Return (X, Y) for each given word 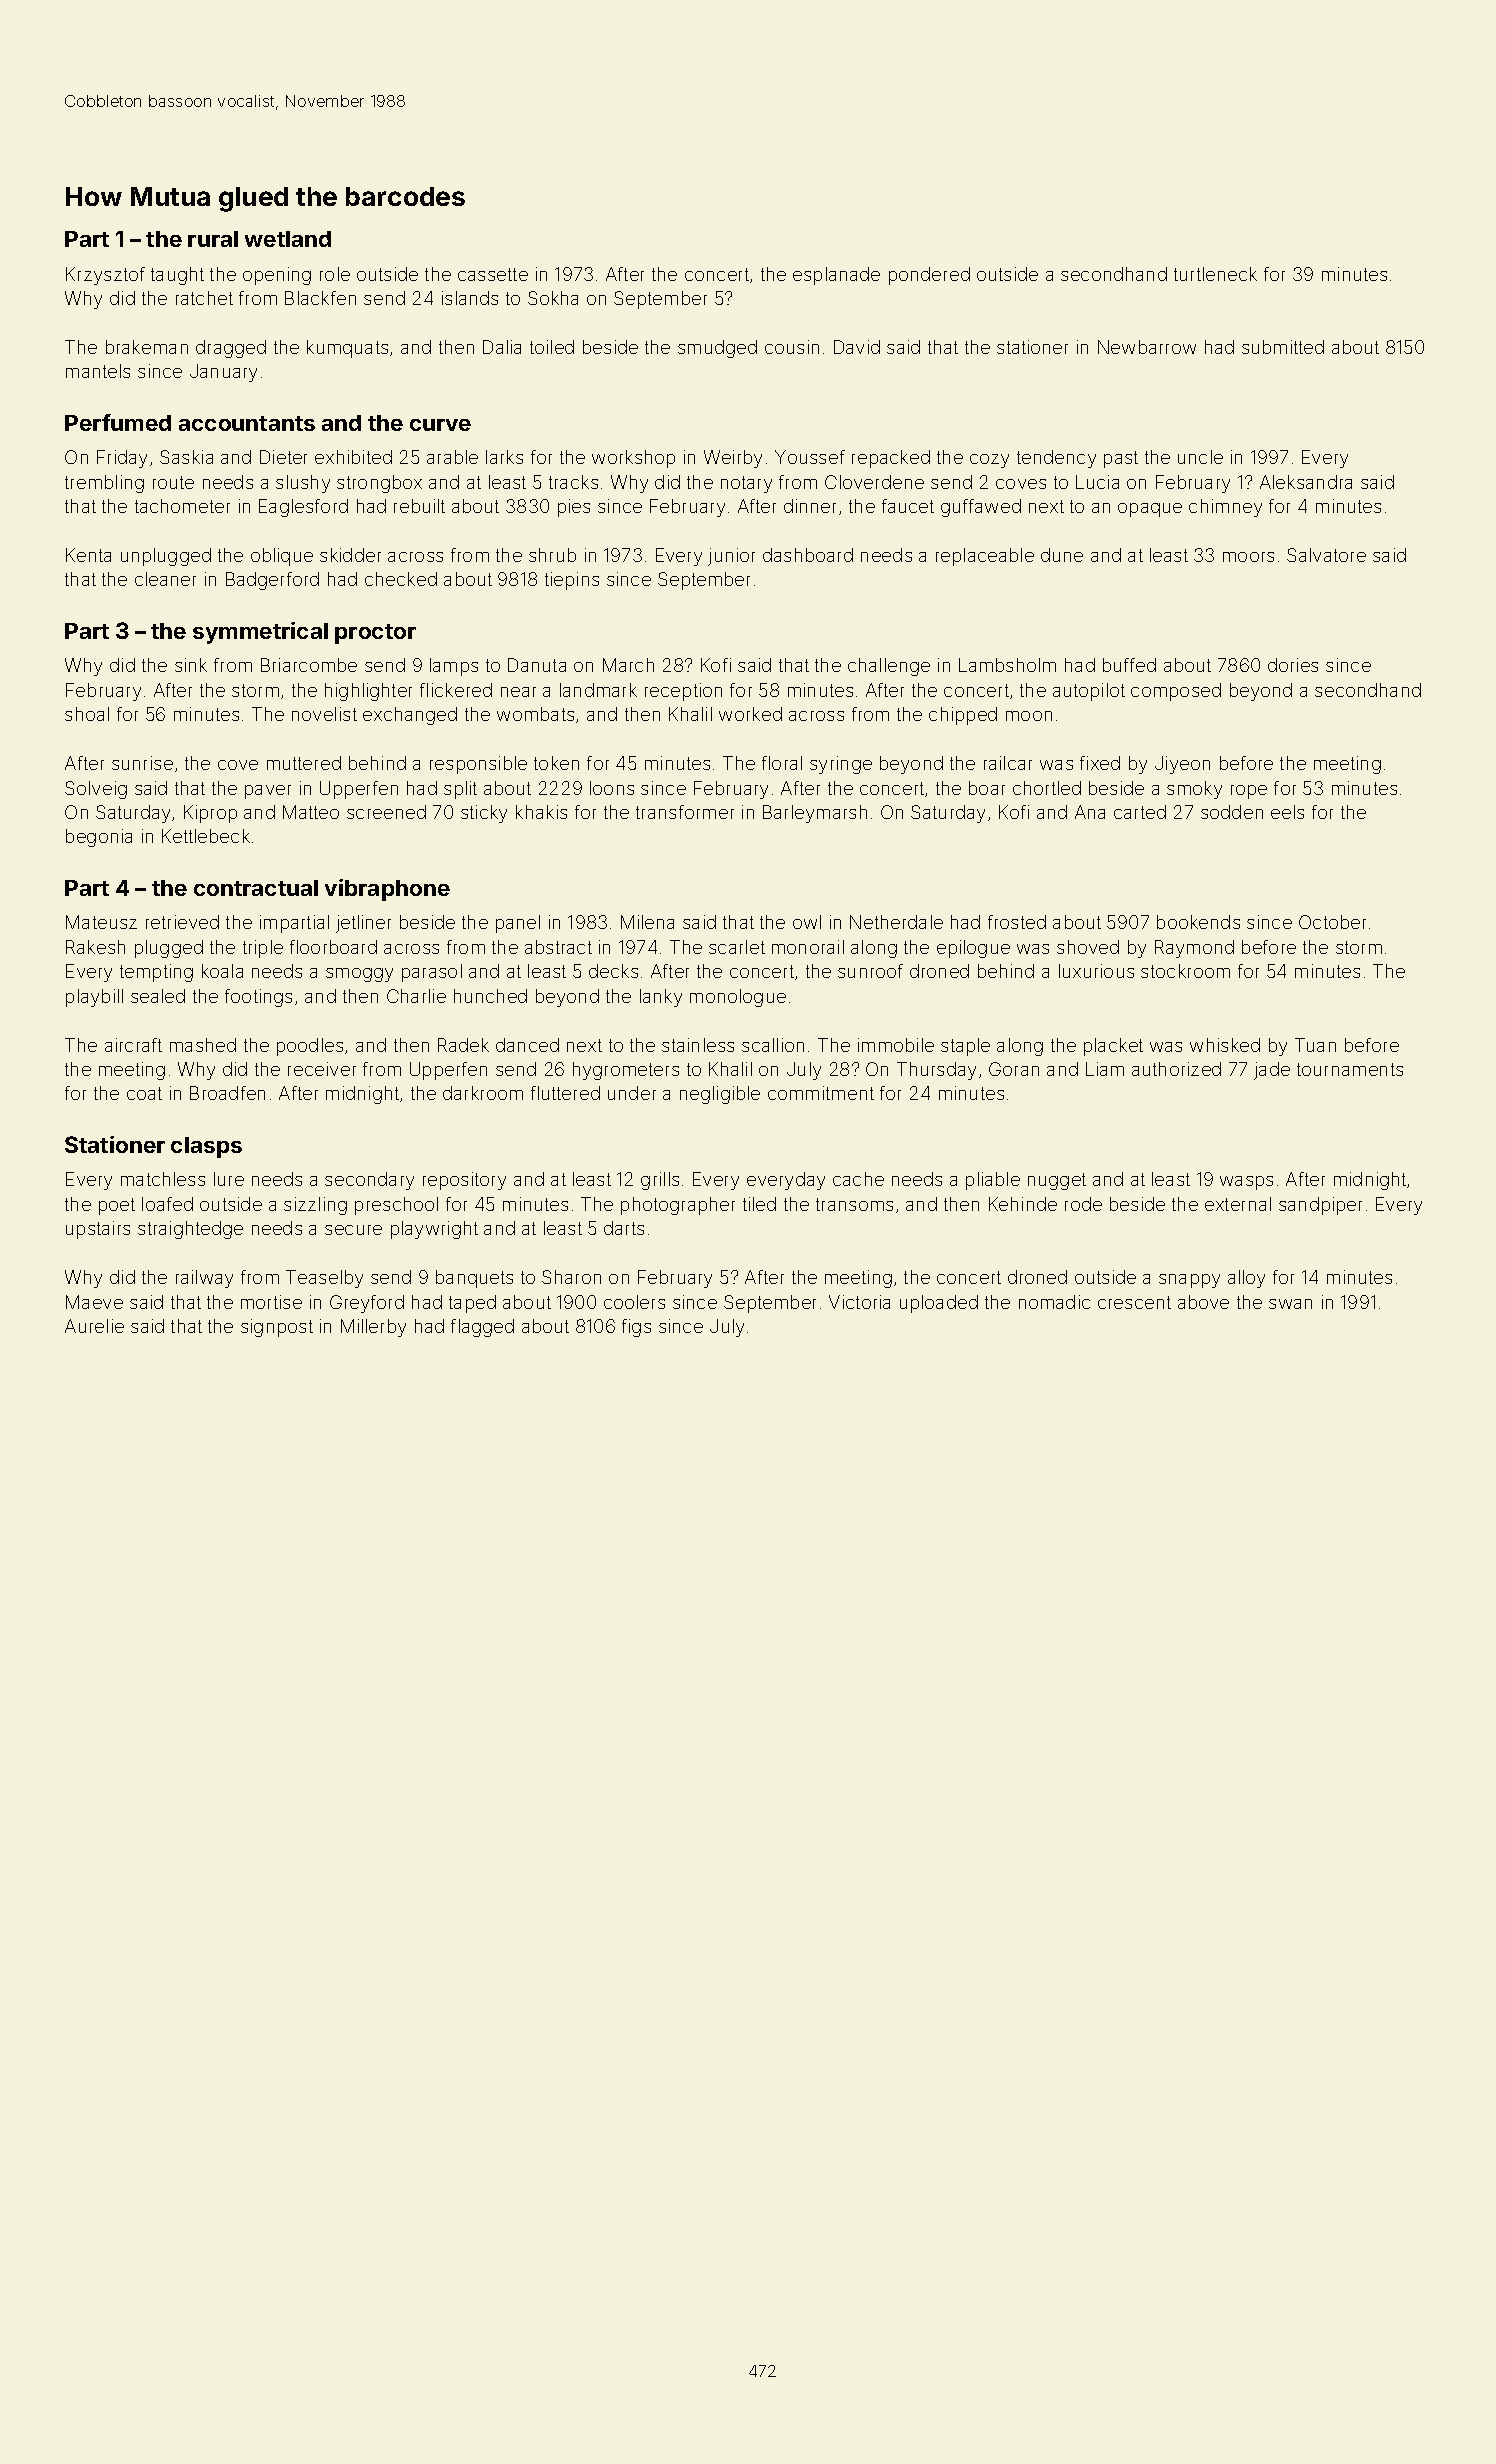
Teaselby (324, 1279)
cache (858, 1179)
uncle (1200, 457)
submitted (1283, 347)
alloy (1246, 1279)
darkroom (483, 1093)
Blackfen (320, 298)
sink (191, 665)
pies (574, 508)
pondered (929, 276)
